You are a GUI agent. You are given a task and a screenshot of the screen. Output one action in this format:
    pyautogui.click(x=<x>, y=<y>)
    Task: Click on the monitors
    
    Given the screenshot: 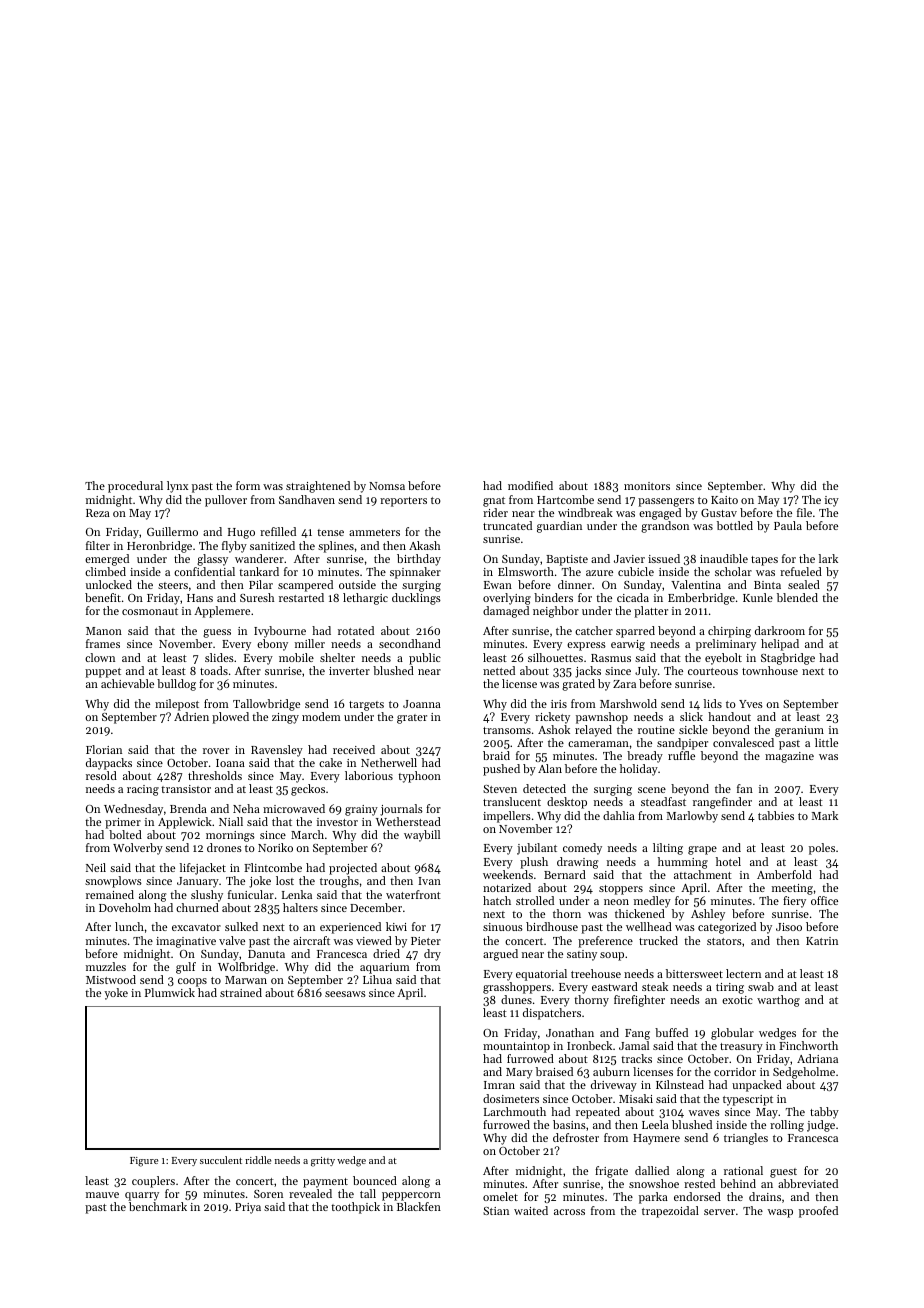 What is the action you would take?
    pyautogui.click(x=647, y=486)
